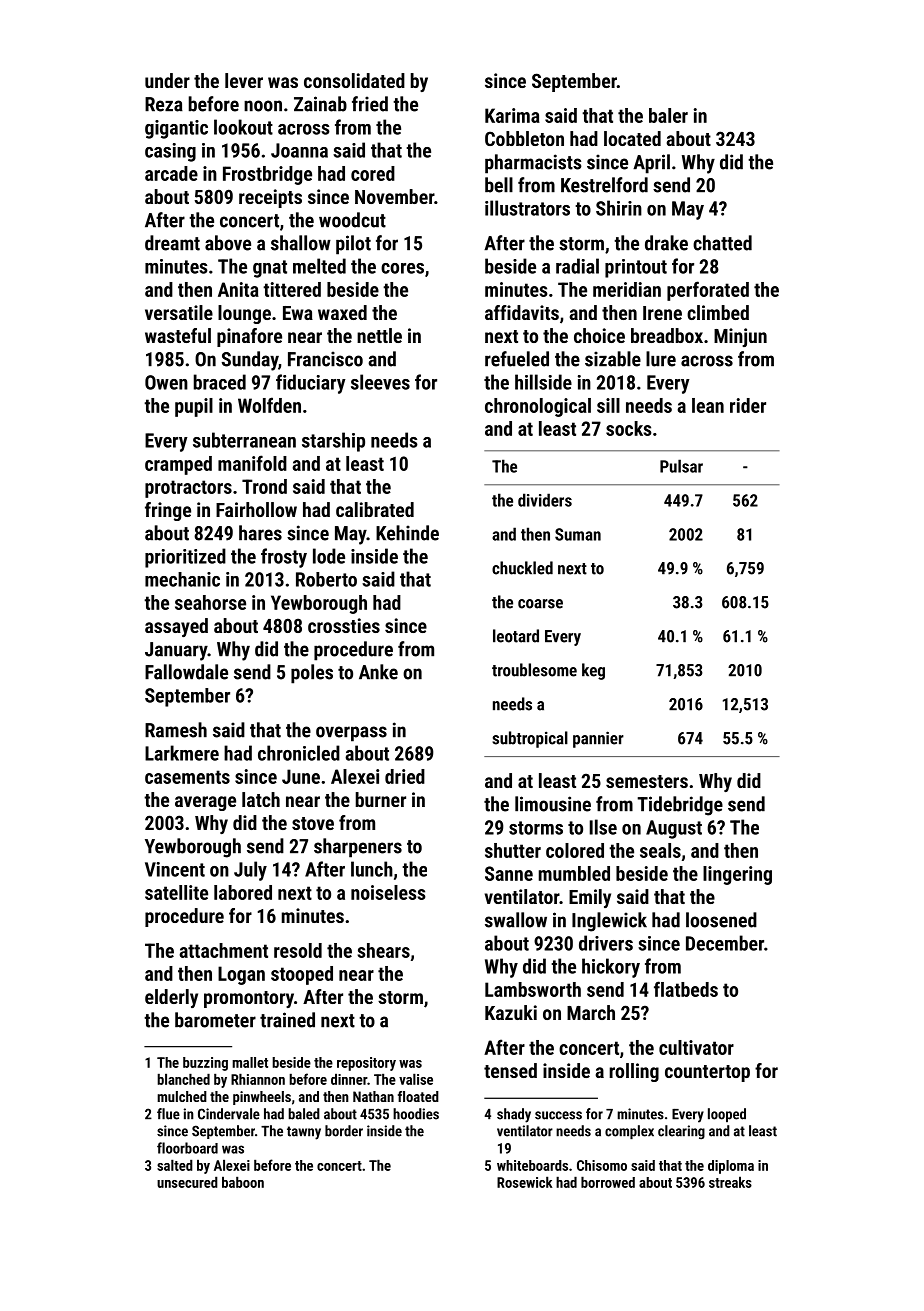  Describe the element at coordinates (176, 651) in the screenshot. I see `January` at that location.
